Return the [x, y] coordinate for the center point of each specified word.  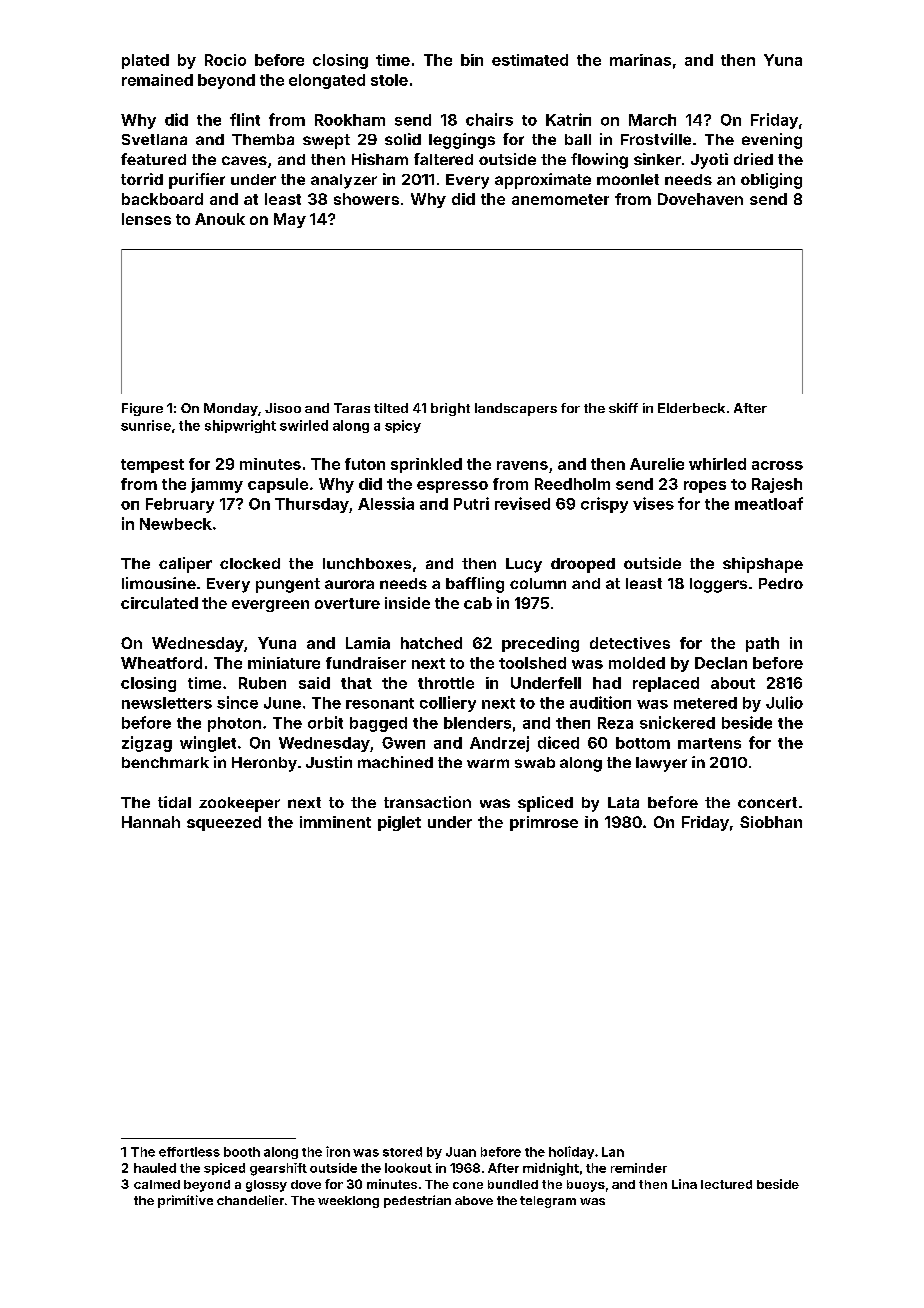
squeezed [224, 823]
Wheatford [161, 663]
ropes [705, 487]
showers [366, 199]
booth [242, 1152]
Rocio [225, 60]
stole [389, 80]
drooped [583, 565]
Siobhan [771, 822]
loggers [718, 585]
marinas [640, 60]
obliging [771, 181]
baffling [475, 585]
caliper [185, 565]
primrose [544, 823]
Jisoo [283, 408]
